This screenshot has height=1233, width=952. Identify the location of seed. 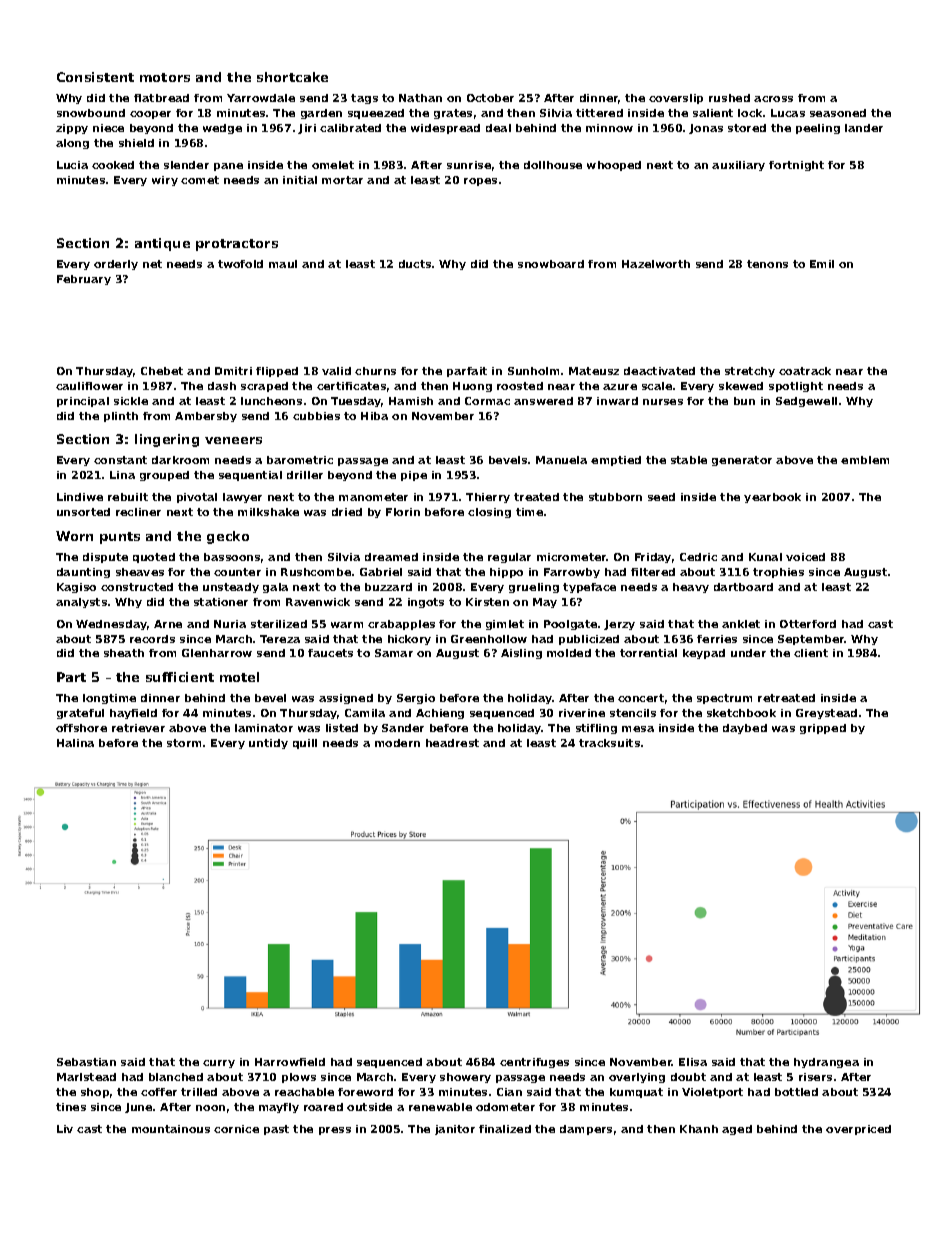
(661, 497).
